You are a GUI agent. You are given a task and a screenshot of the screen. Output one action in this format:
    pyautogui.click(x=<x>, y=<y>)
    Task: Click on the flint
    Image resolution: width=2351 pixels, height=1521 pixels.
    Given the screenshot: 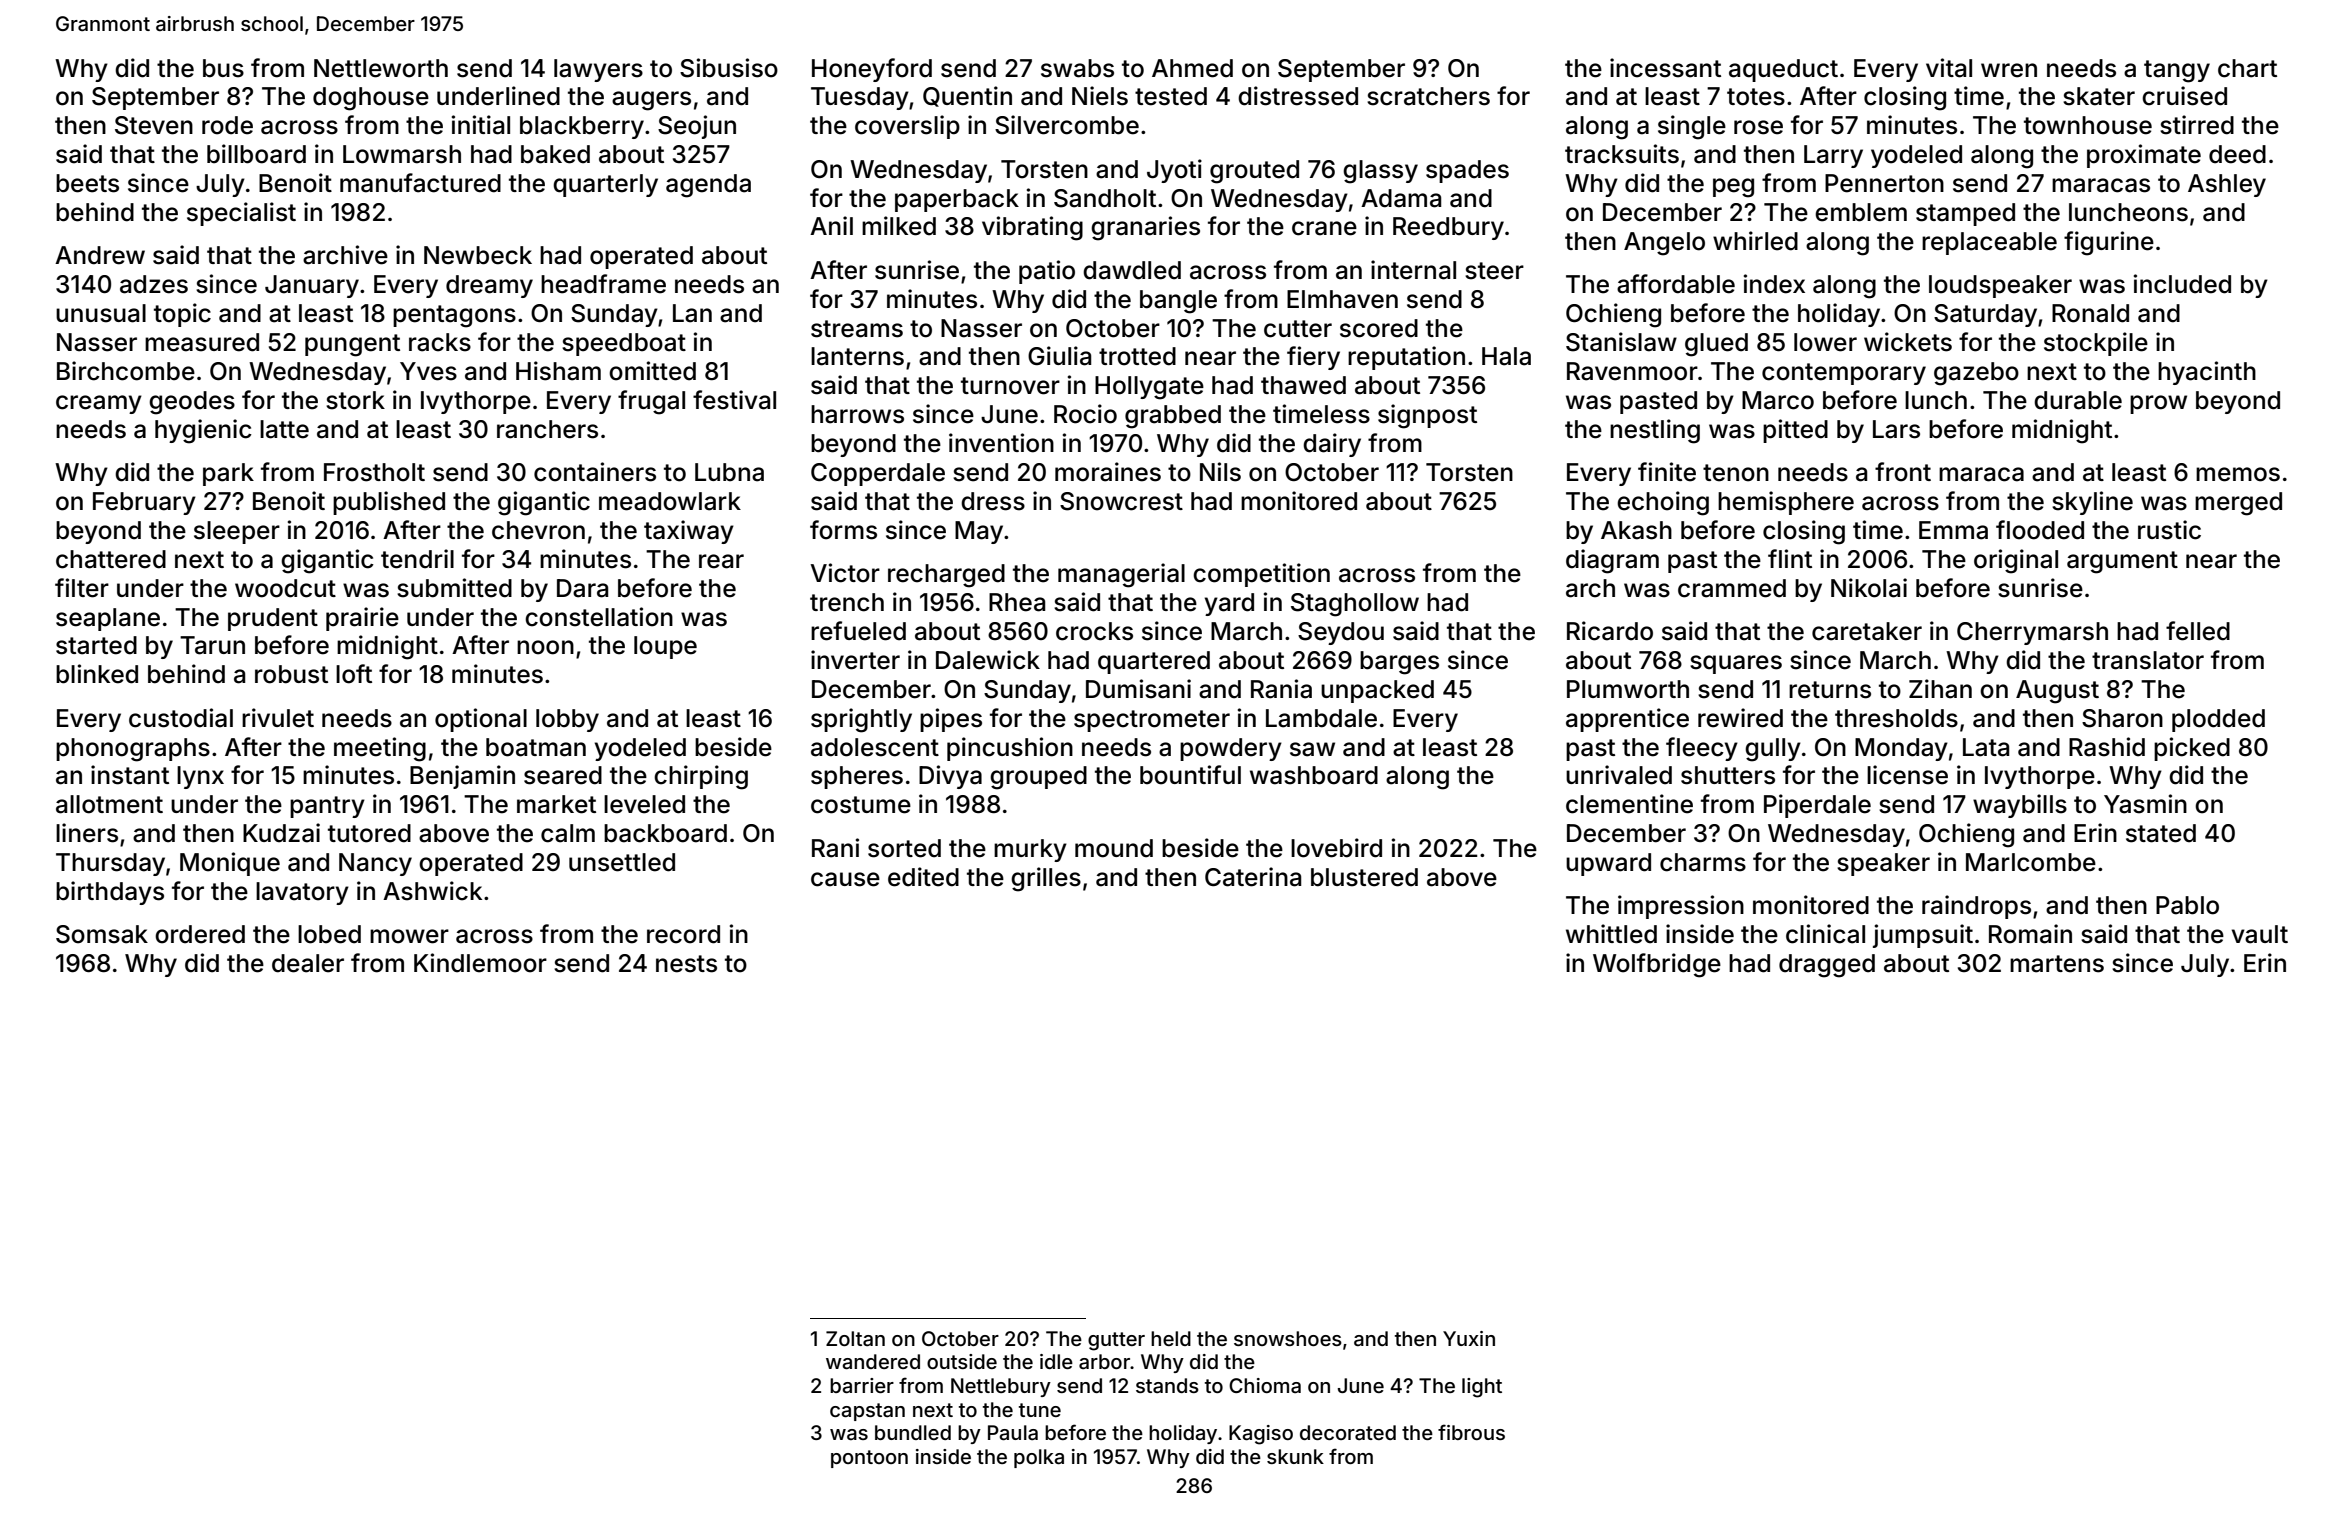 What is the action you would take?
    pyautogui.click(x=1790, y=558)
